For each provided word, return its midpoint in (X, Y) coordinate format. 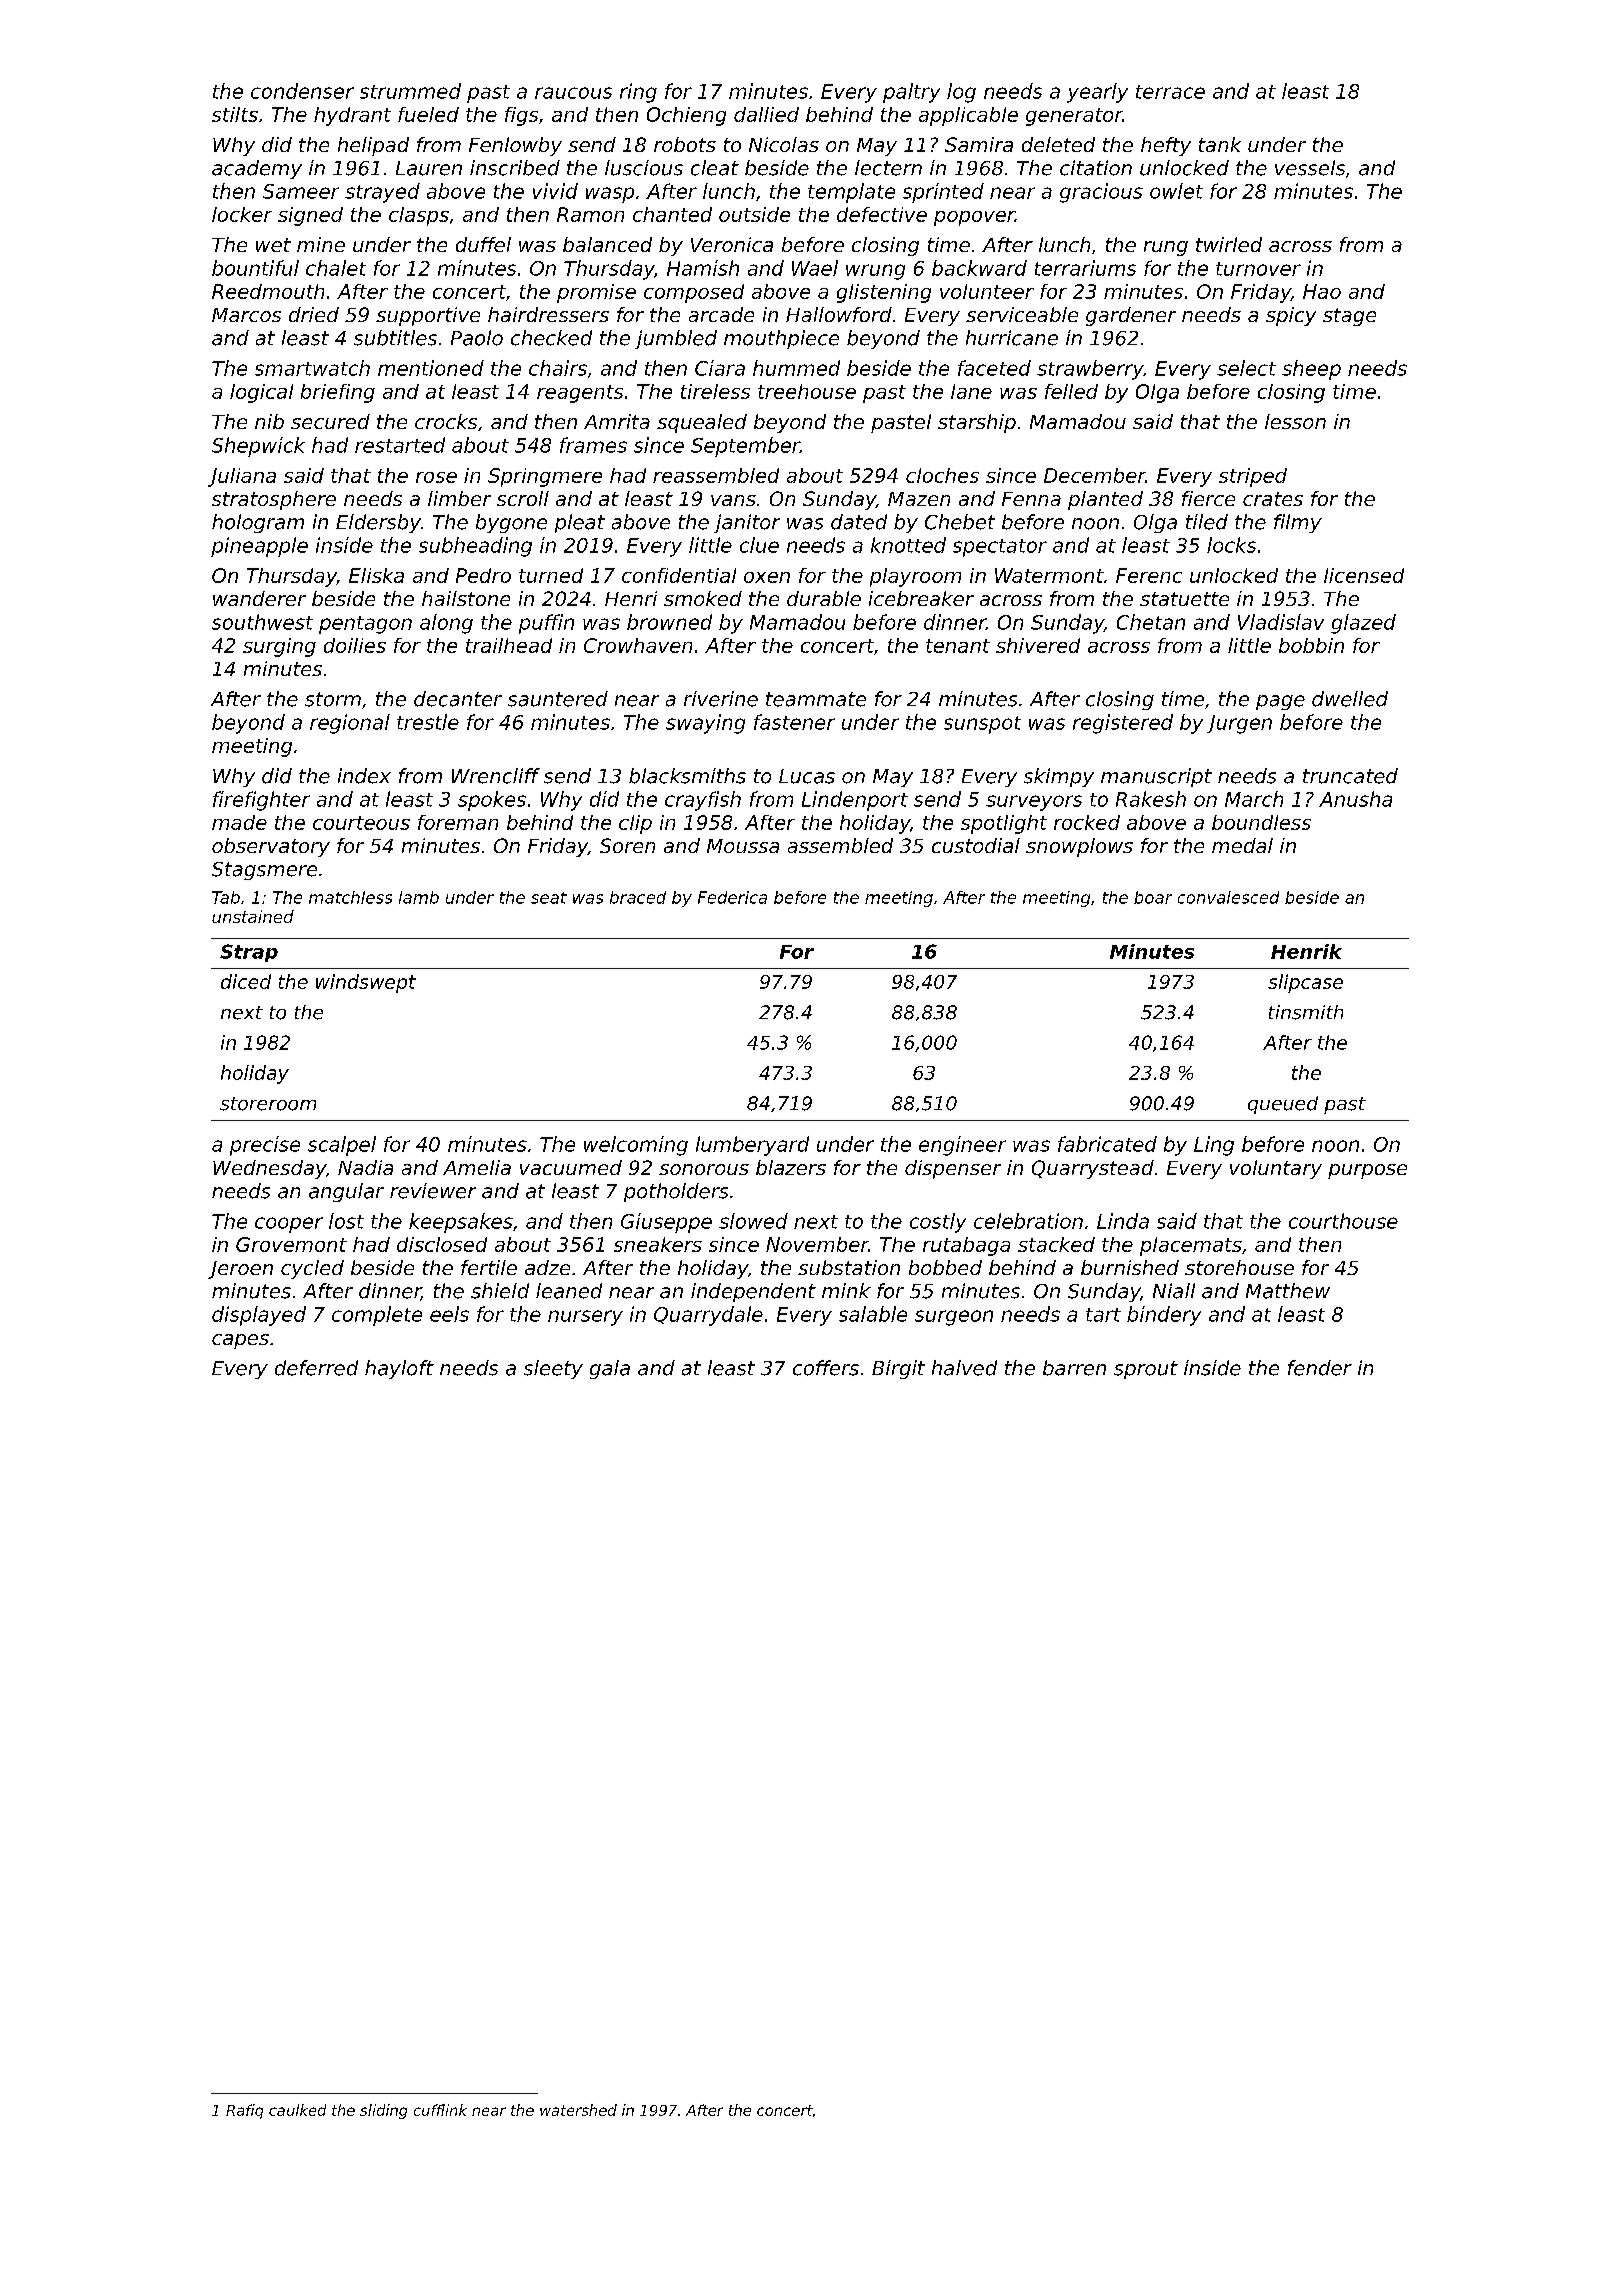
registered (1123, 724)
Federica (732, 897)
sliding (383, 2111)
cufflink (440, 2110)
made (239, 822)
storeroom (268, 1104)
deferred (316, 1368)
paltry (911, 93)
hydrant (352, 116)
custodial (976, 845)
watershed (578, 2110)
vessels (1310, 168)
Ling (1214, 1146)
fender (1320, 1368)
